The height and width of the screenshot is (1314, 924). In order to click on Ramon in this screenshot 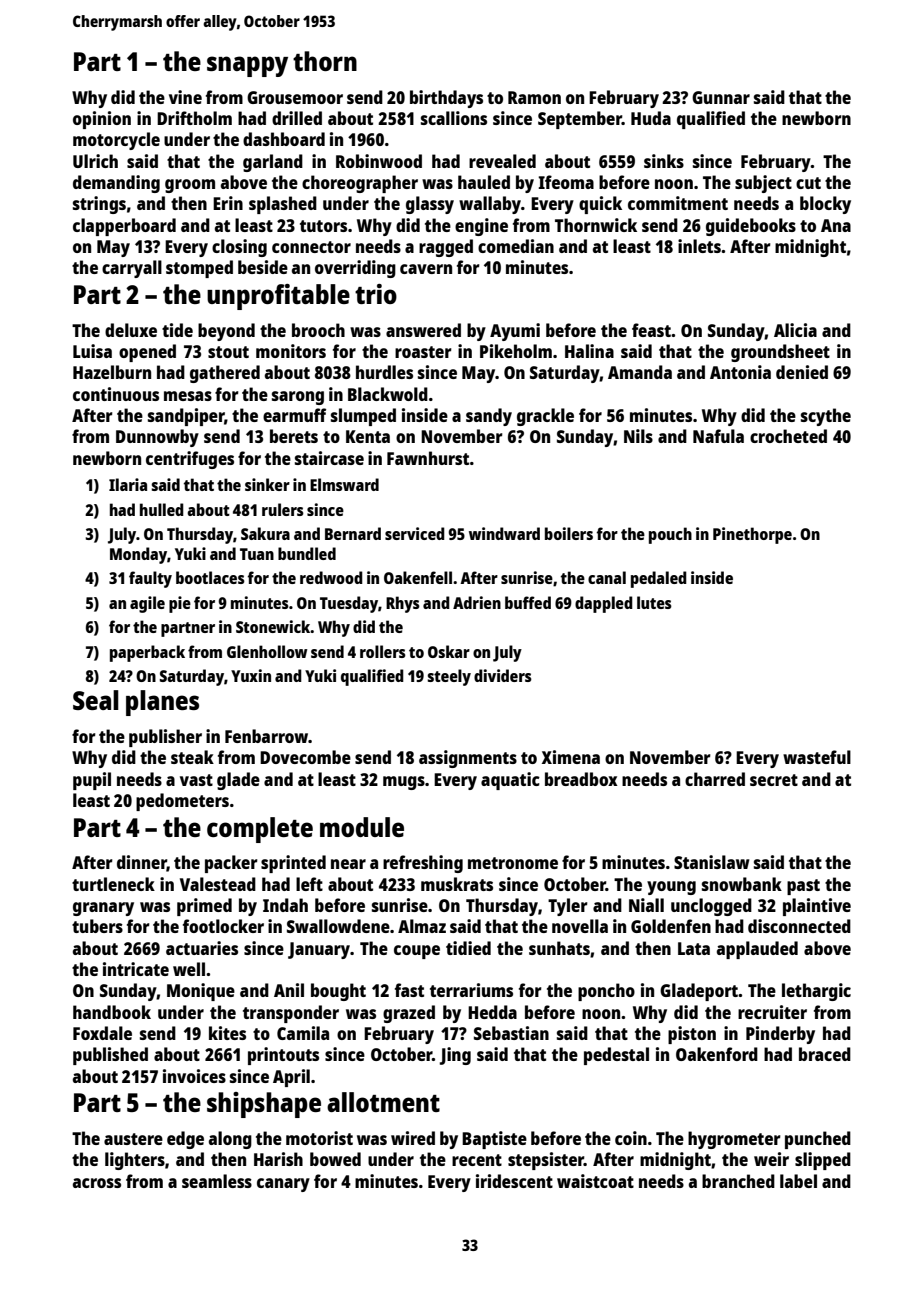, I will do `click(534, 97)`.
